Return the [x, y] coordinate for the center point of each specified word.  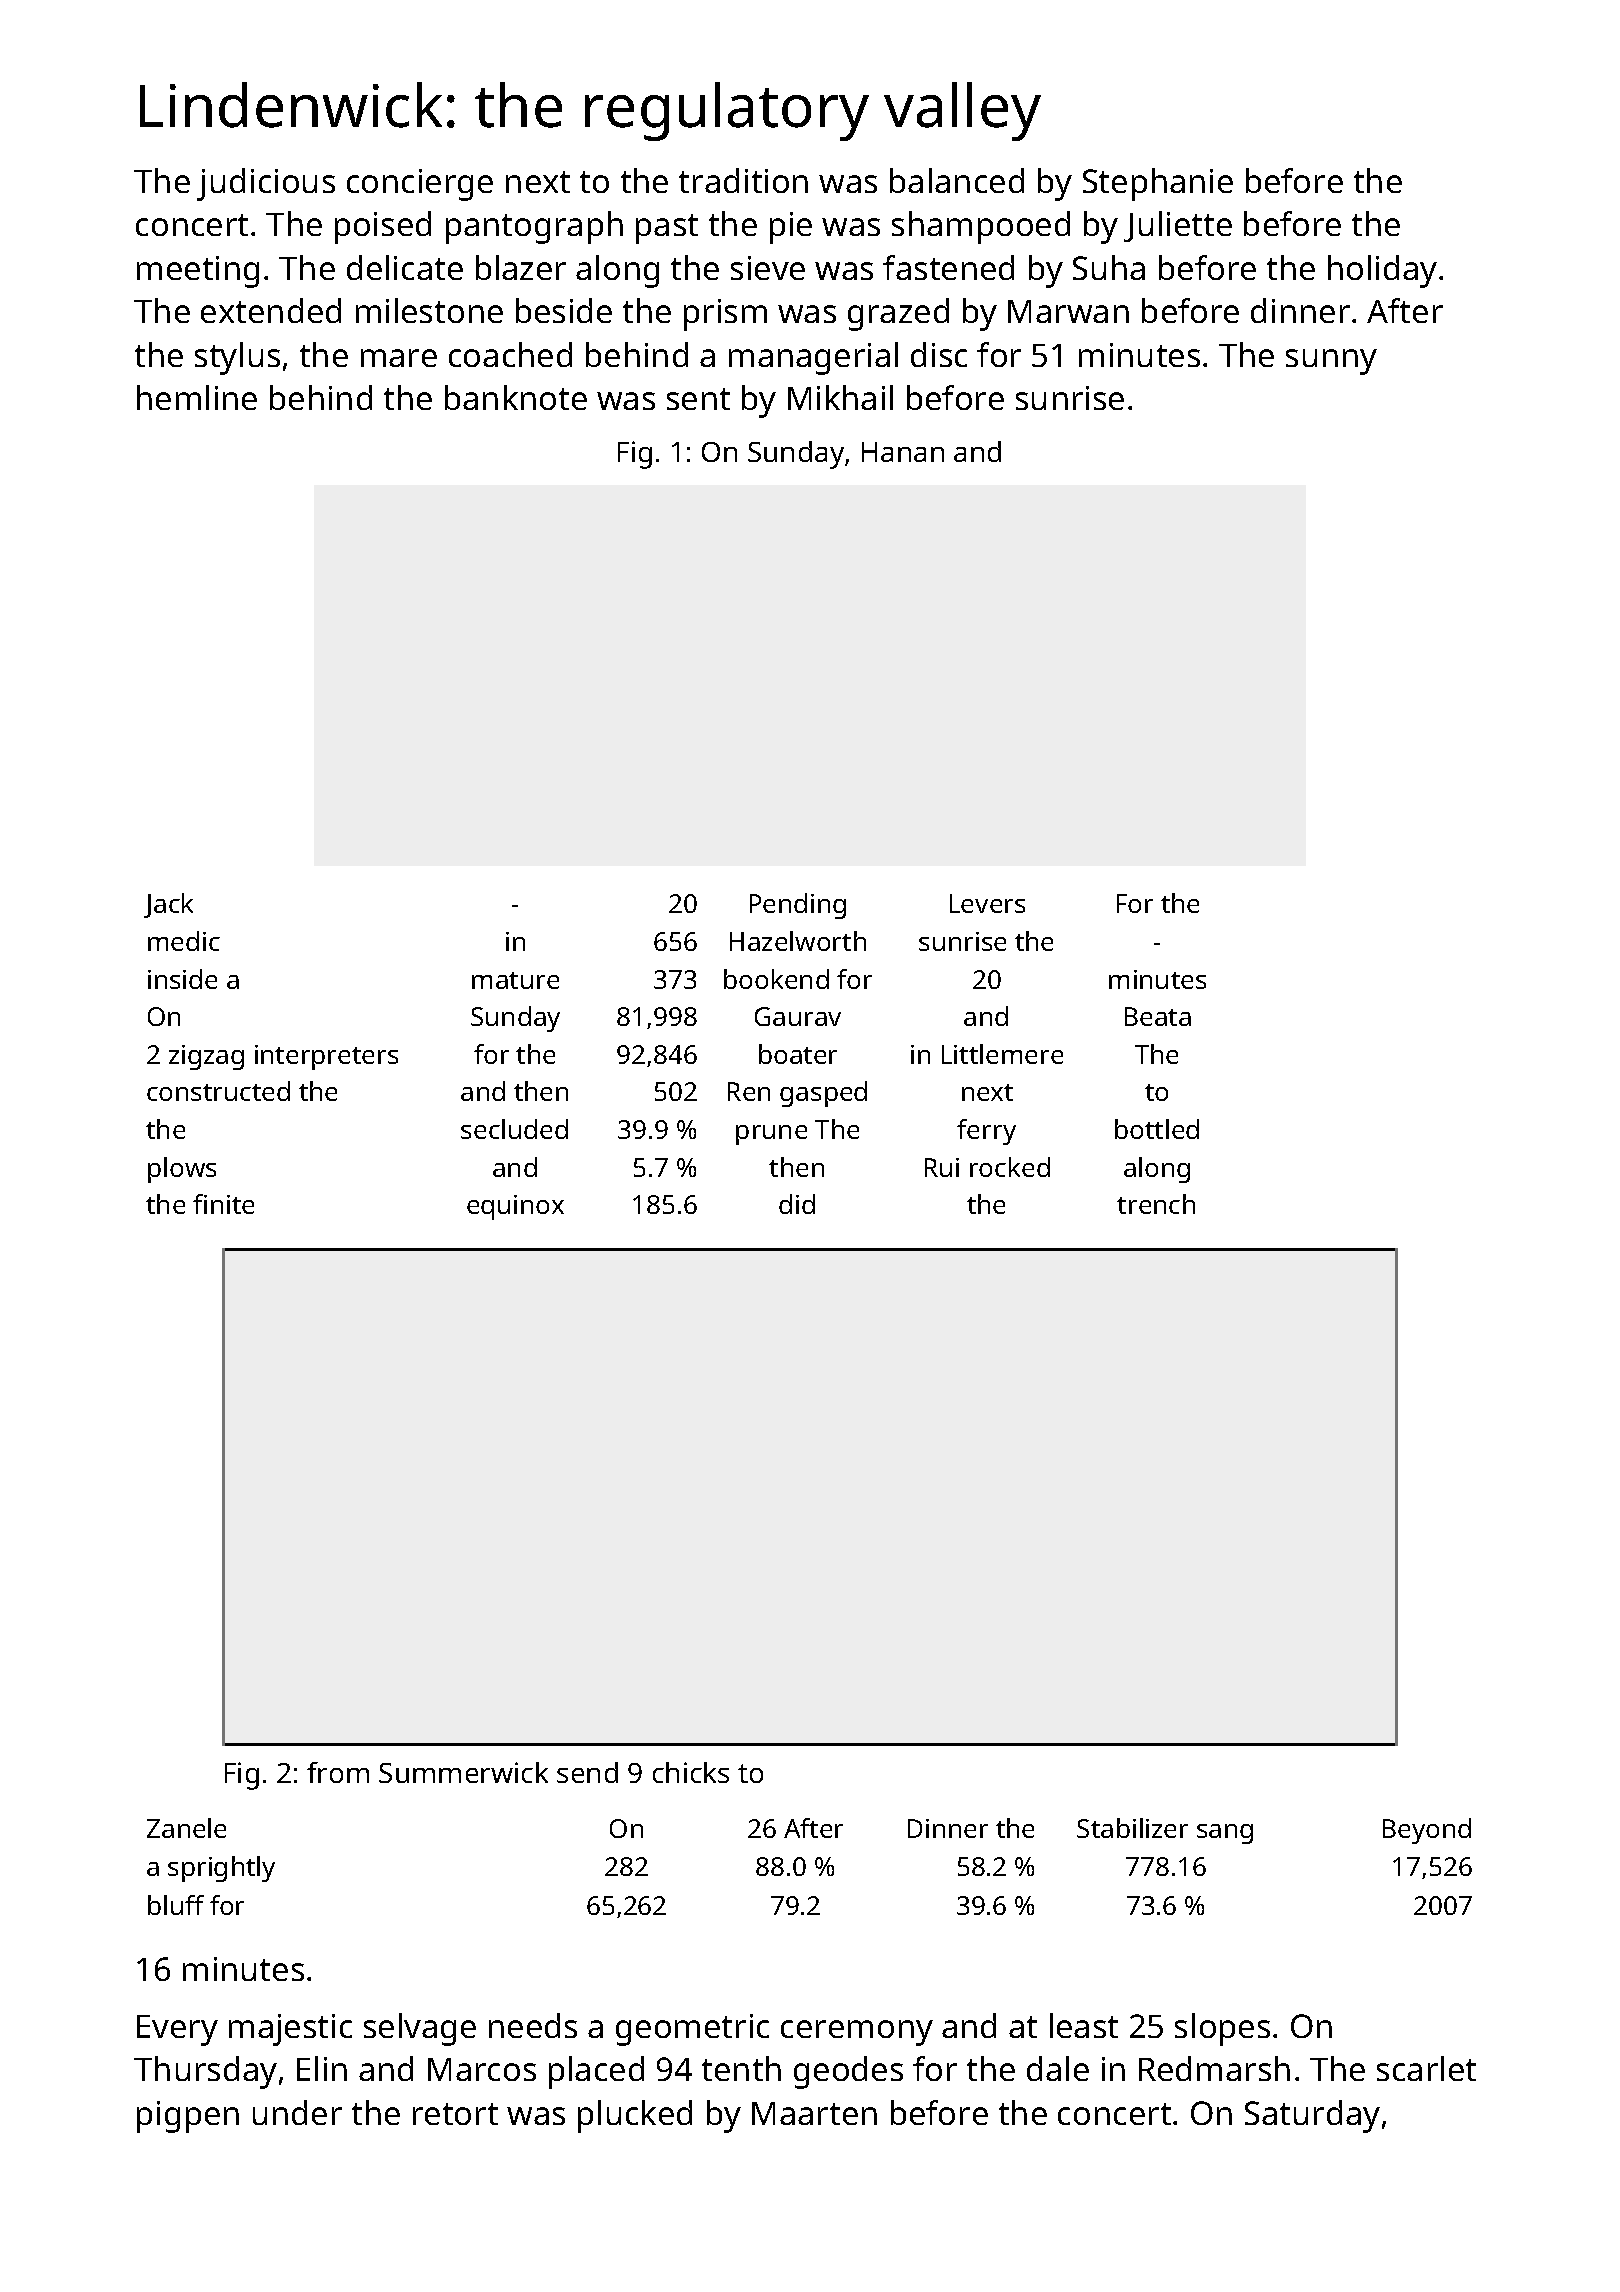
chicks [691, 1772]
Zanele [186, 1828]
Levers [987, 903]
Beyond [1427, 1831]
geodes [848, 2072]
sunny [1331, 362]
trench [1156, 1204]
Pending [798, 906]
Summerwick [463, 1772]
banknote [516, 397]
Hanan [903, 452]
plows [182, 1170]
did [797, 1204]
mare [399, 358]
